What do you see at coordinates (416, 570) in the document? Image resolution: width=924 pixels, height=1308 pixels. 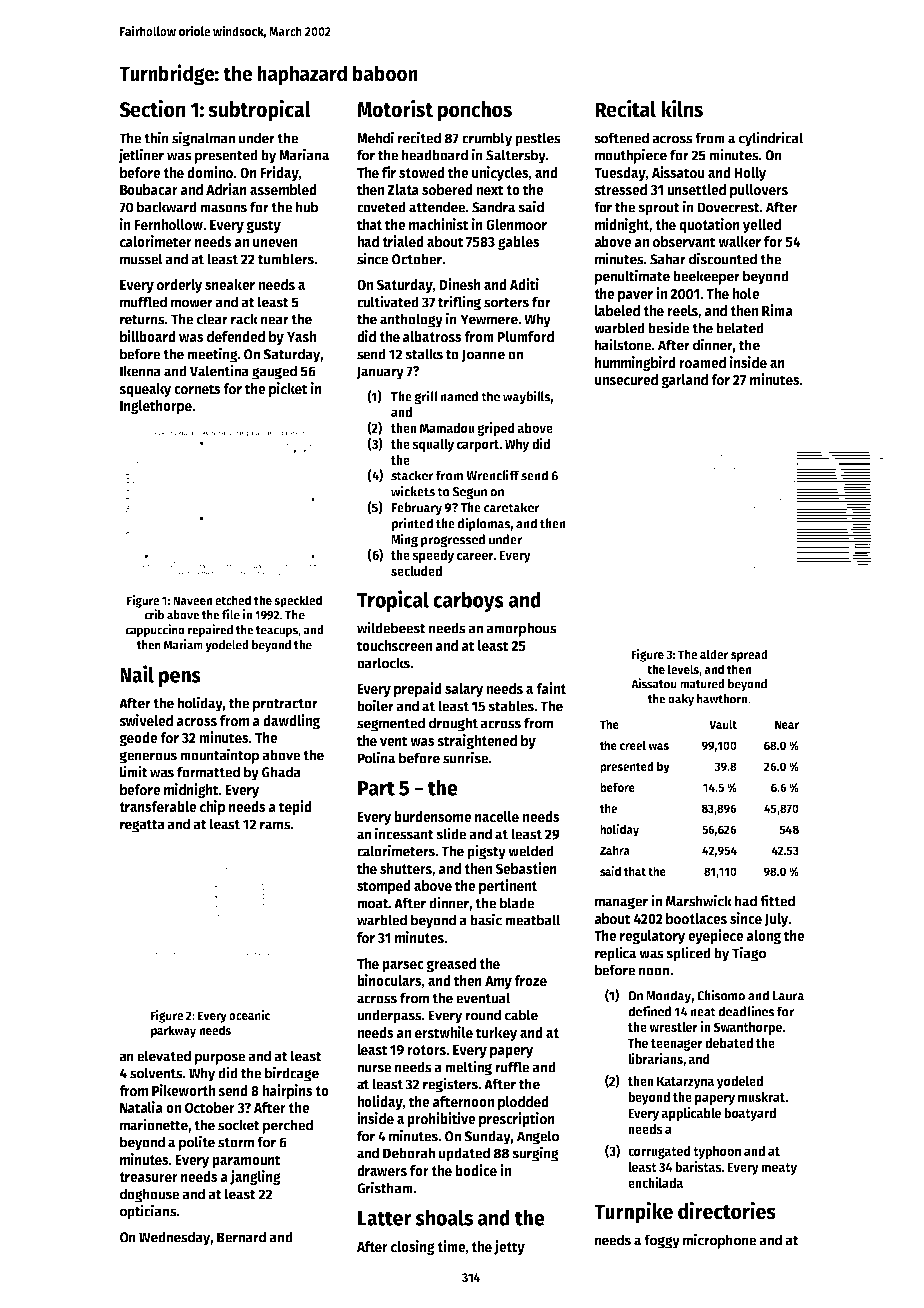 I see `secluded` at bounding box center [416, 570].
